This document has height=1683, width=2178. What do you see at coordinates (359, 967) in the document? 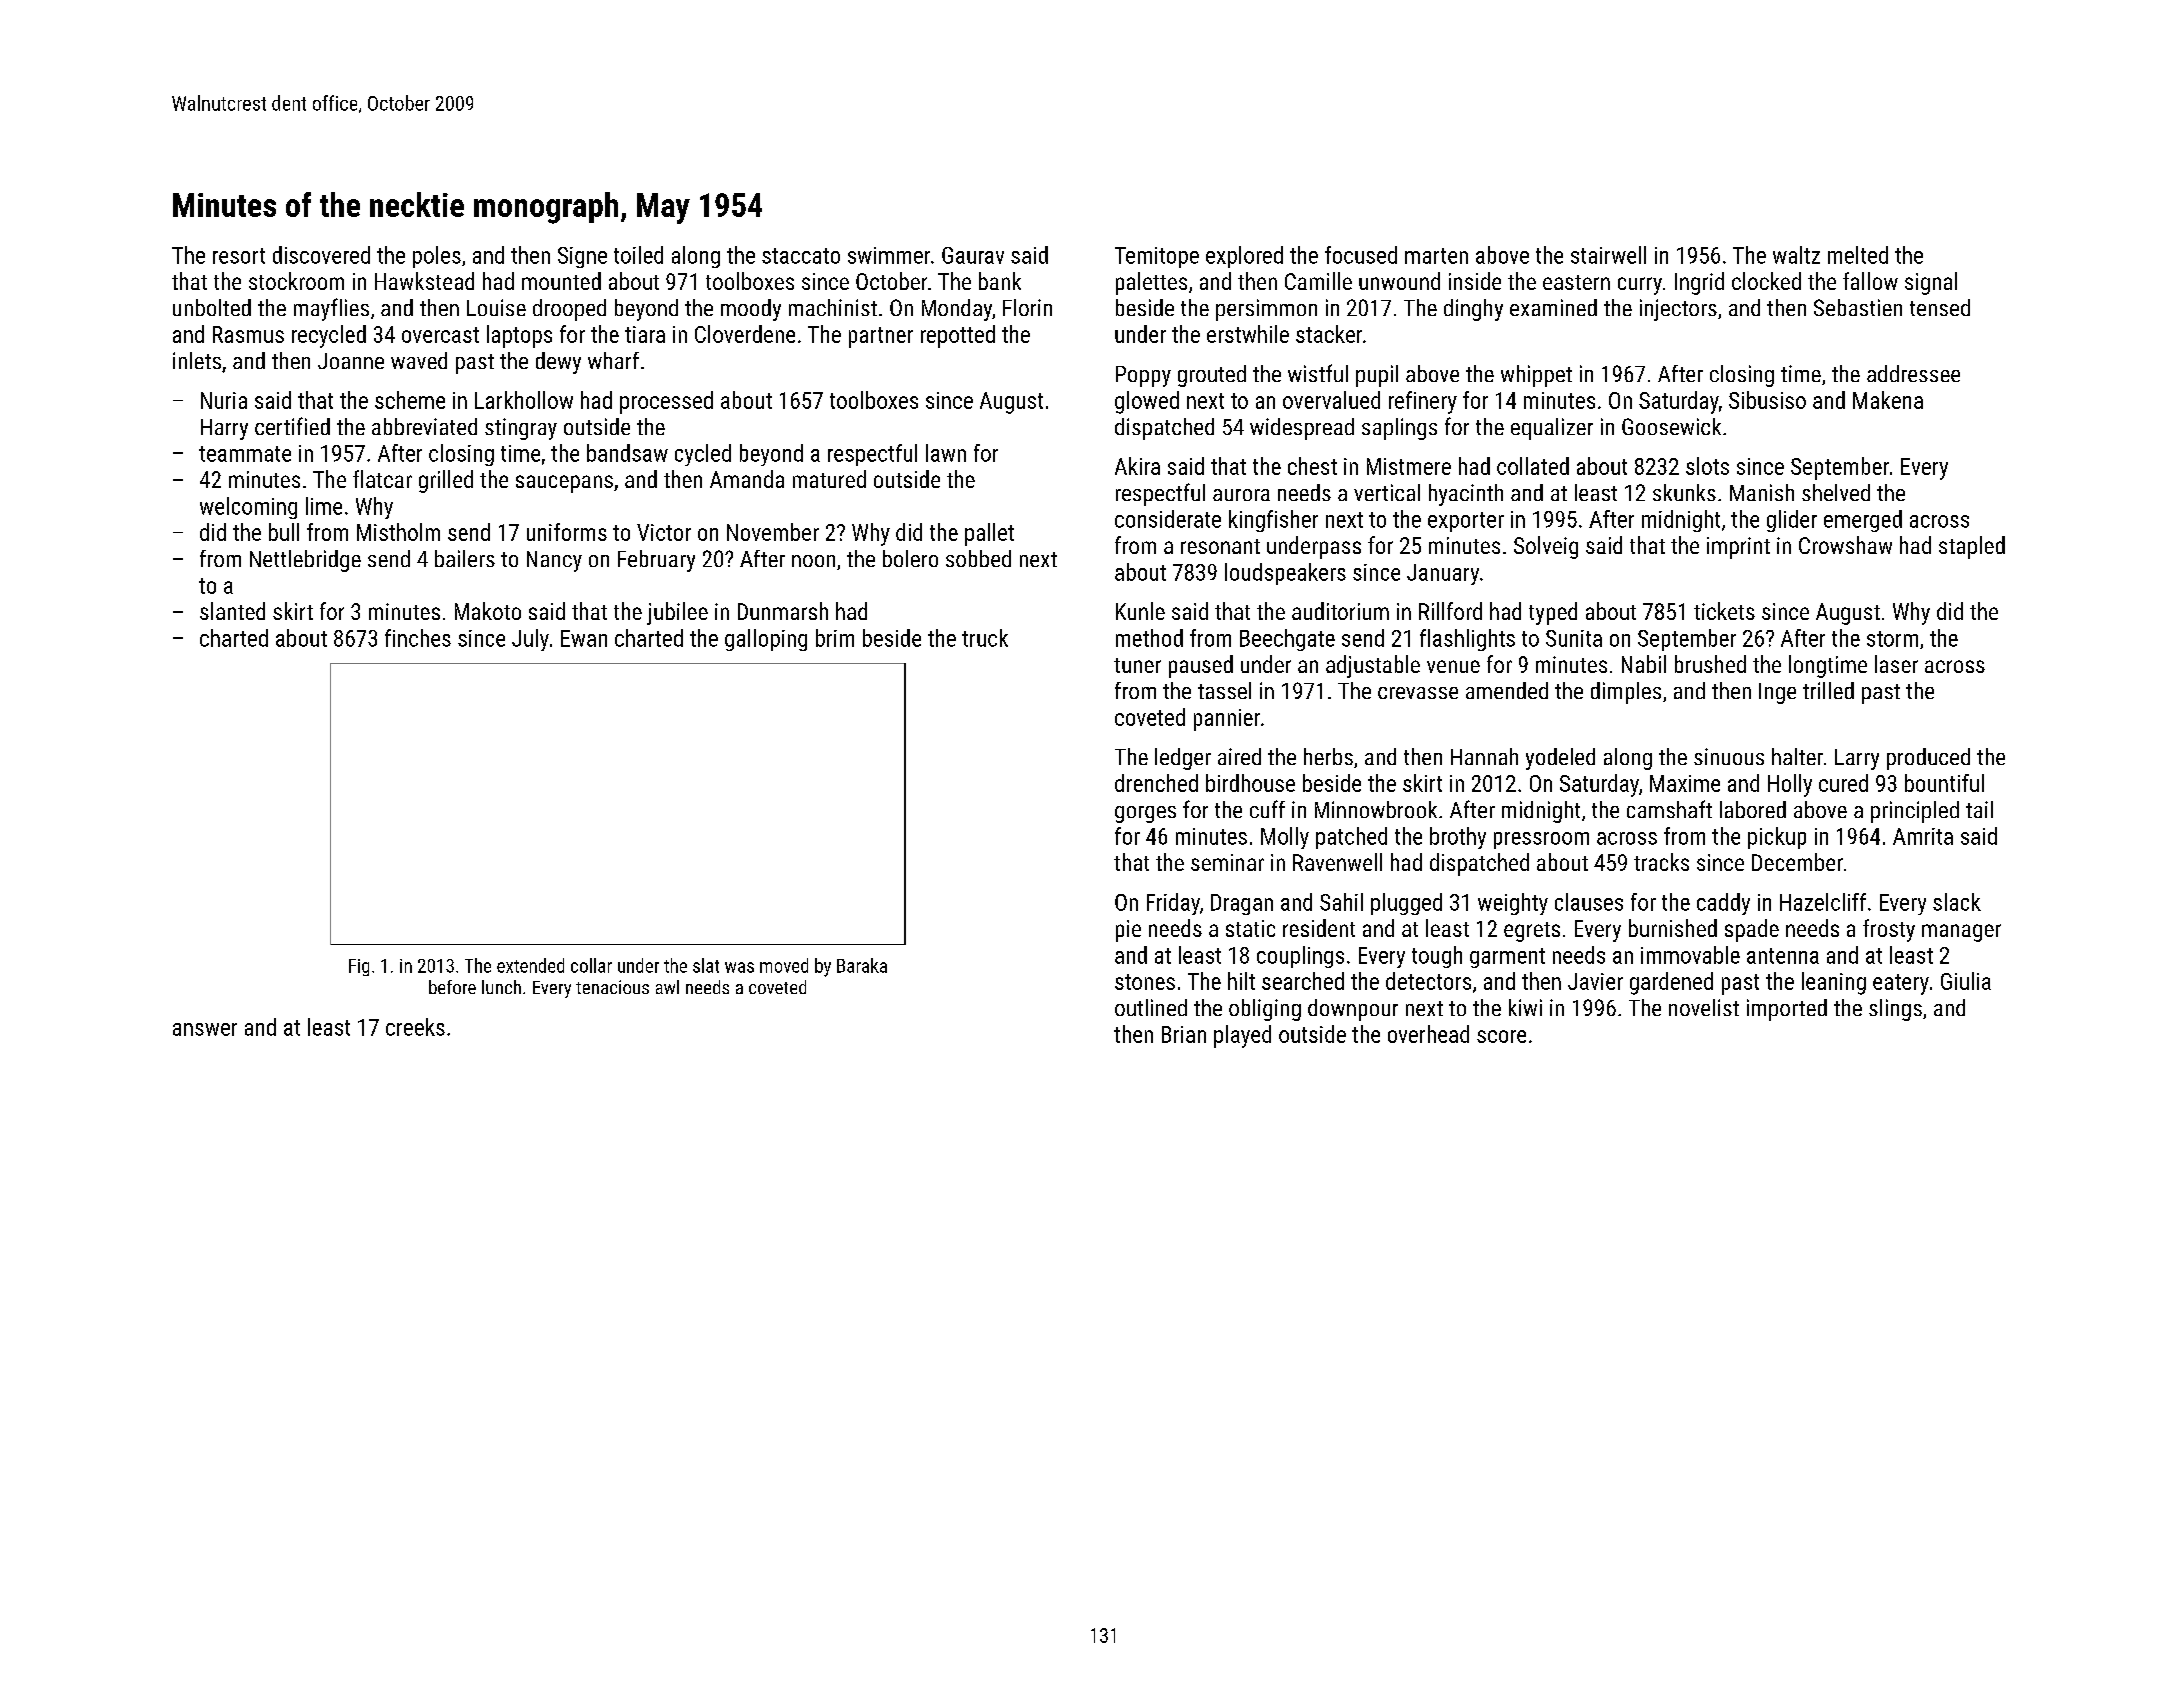
I see `Fig` at bounding box center [359, 967].
